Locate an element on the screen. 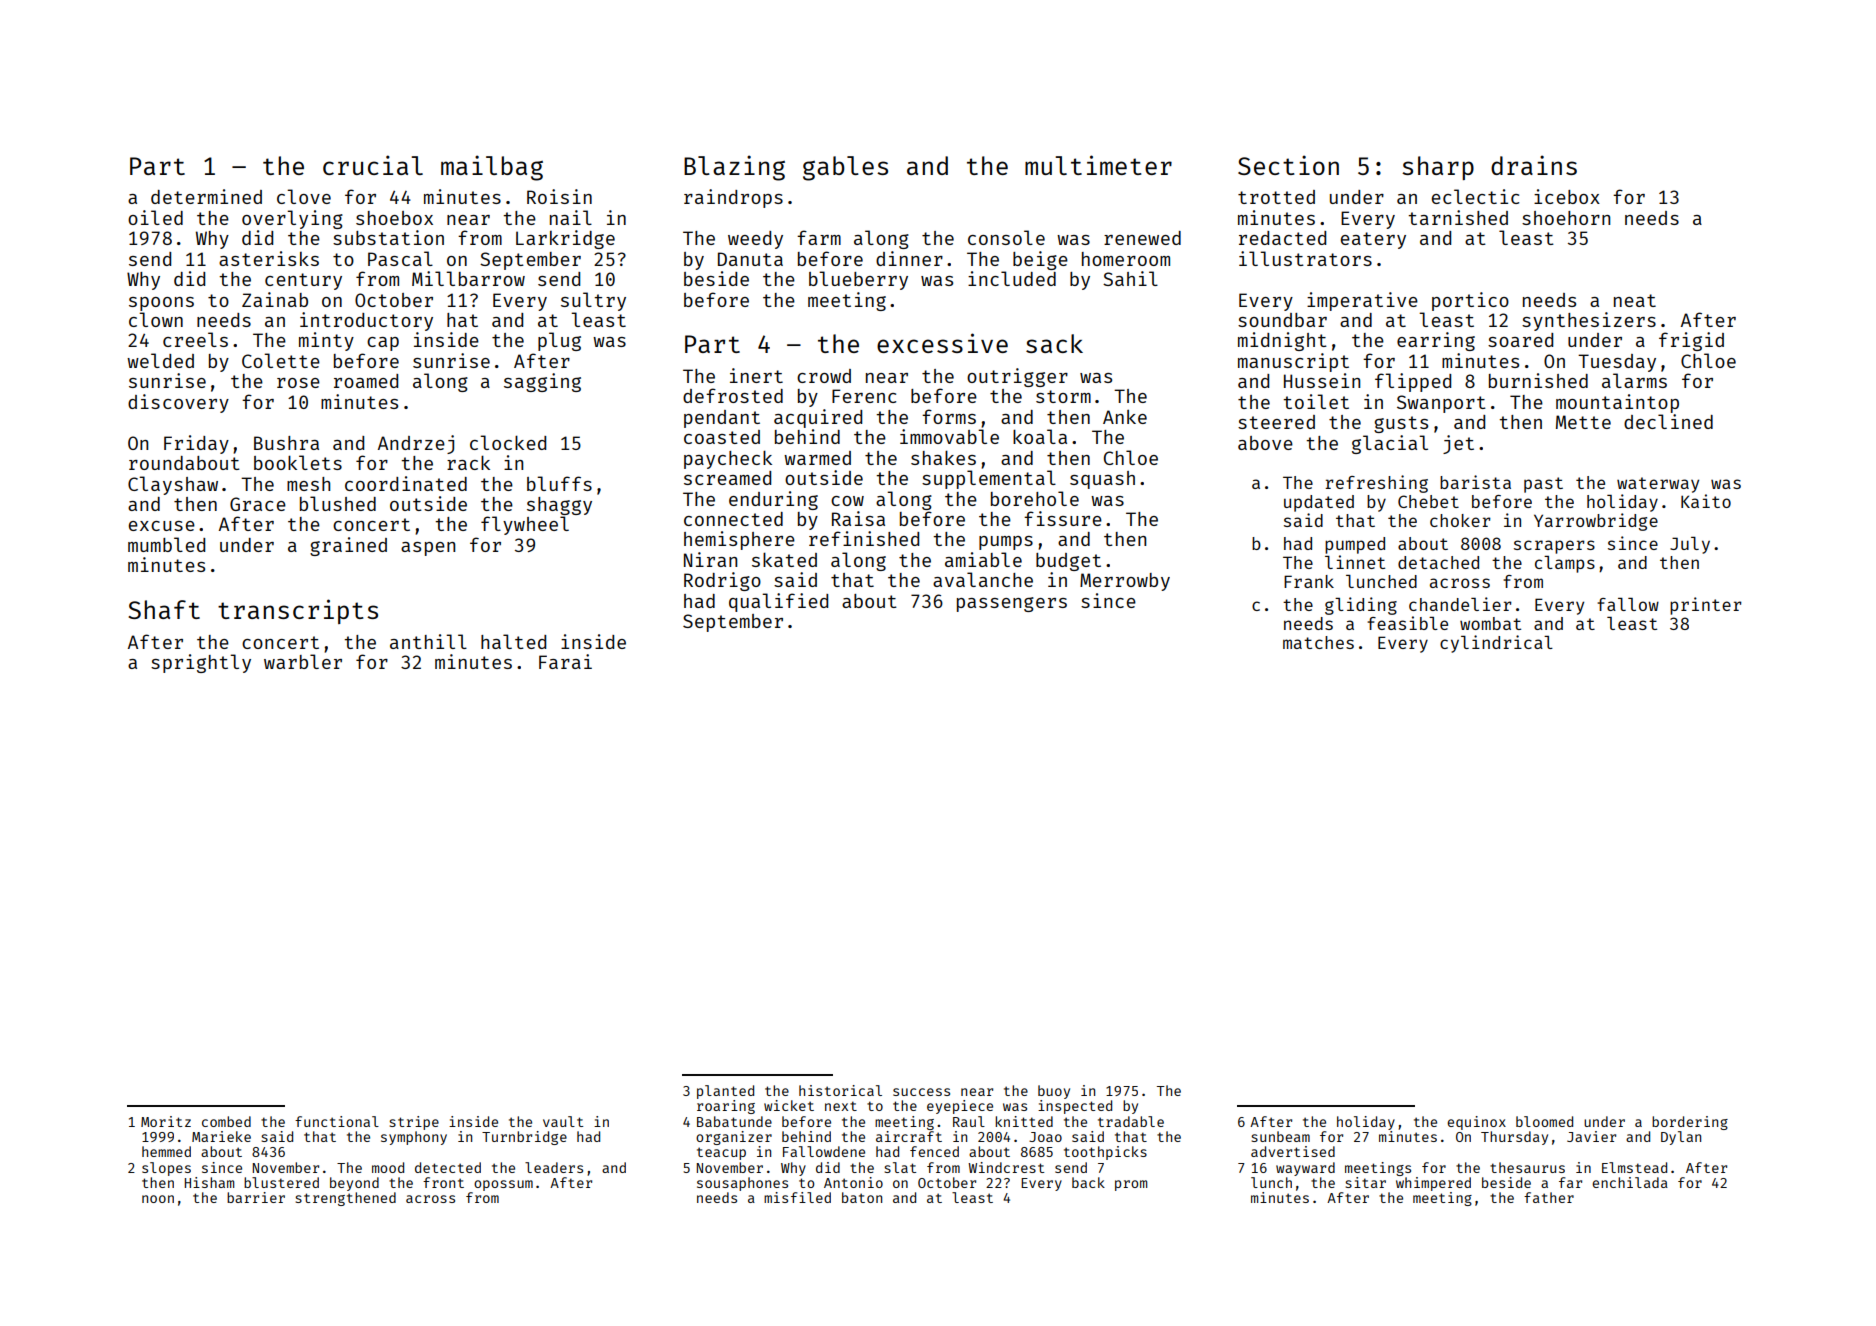 This screenshot has width=1876, height=1326. bordering is located at coordinates (1690, 1123).
